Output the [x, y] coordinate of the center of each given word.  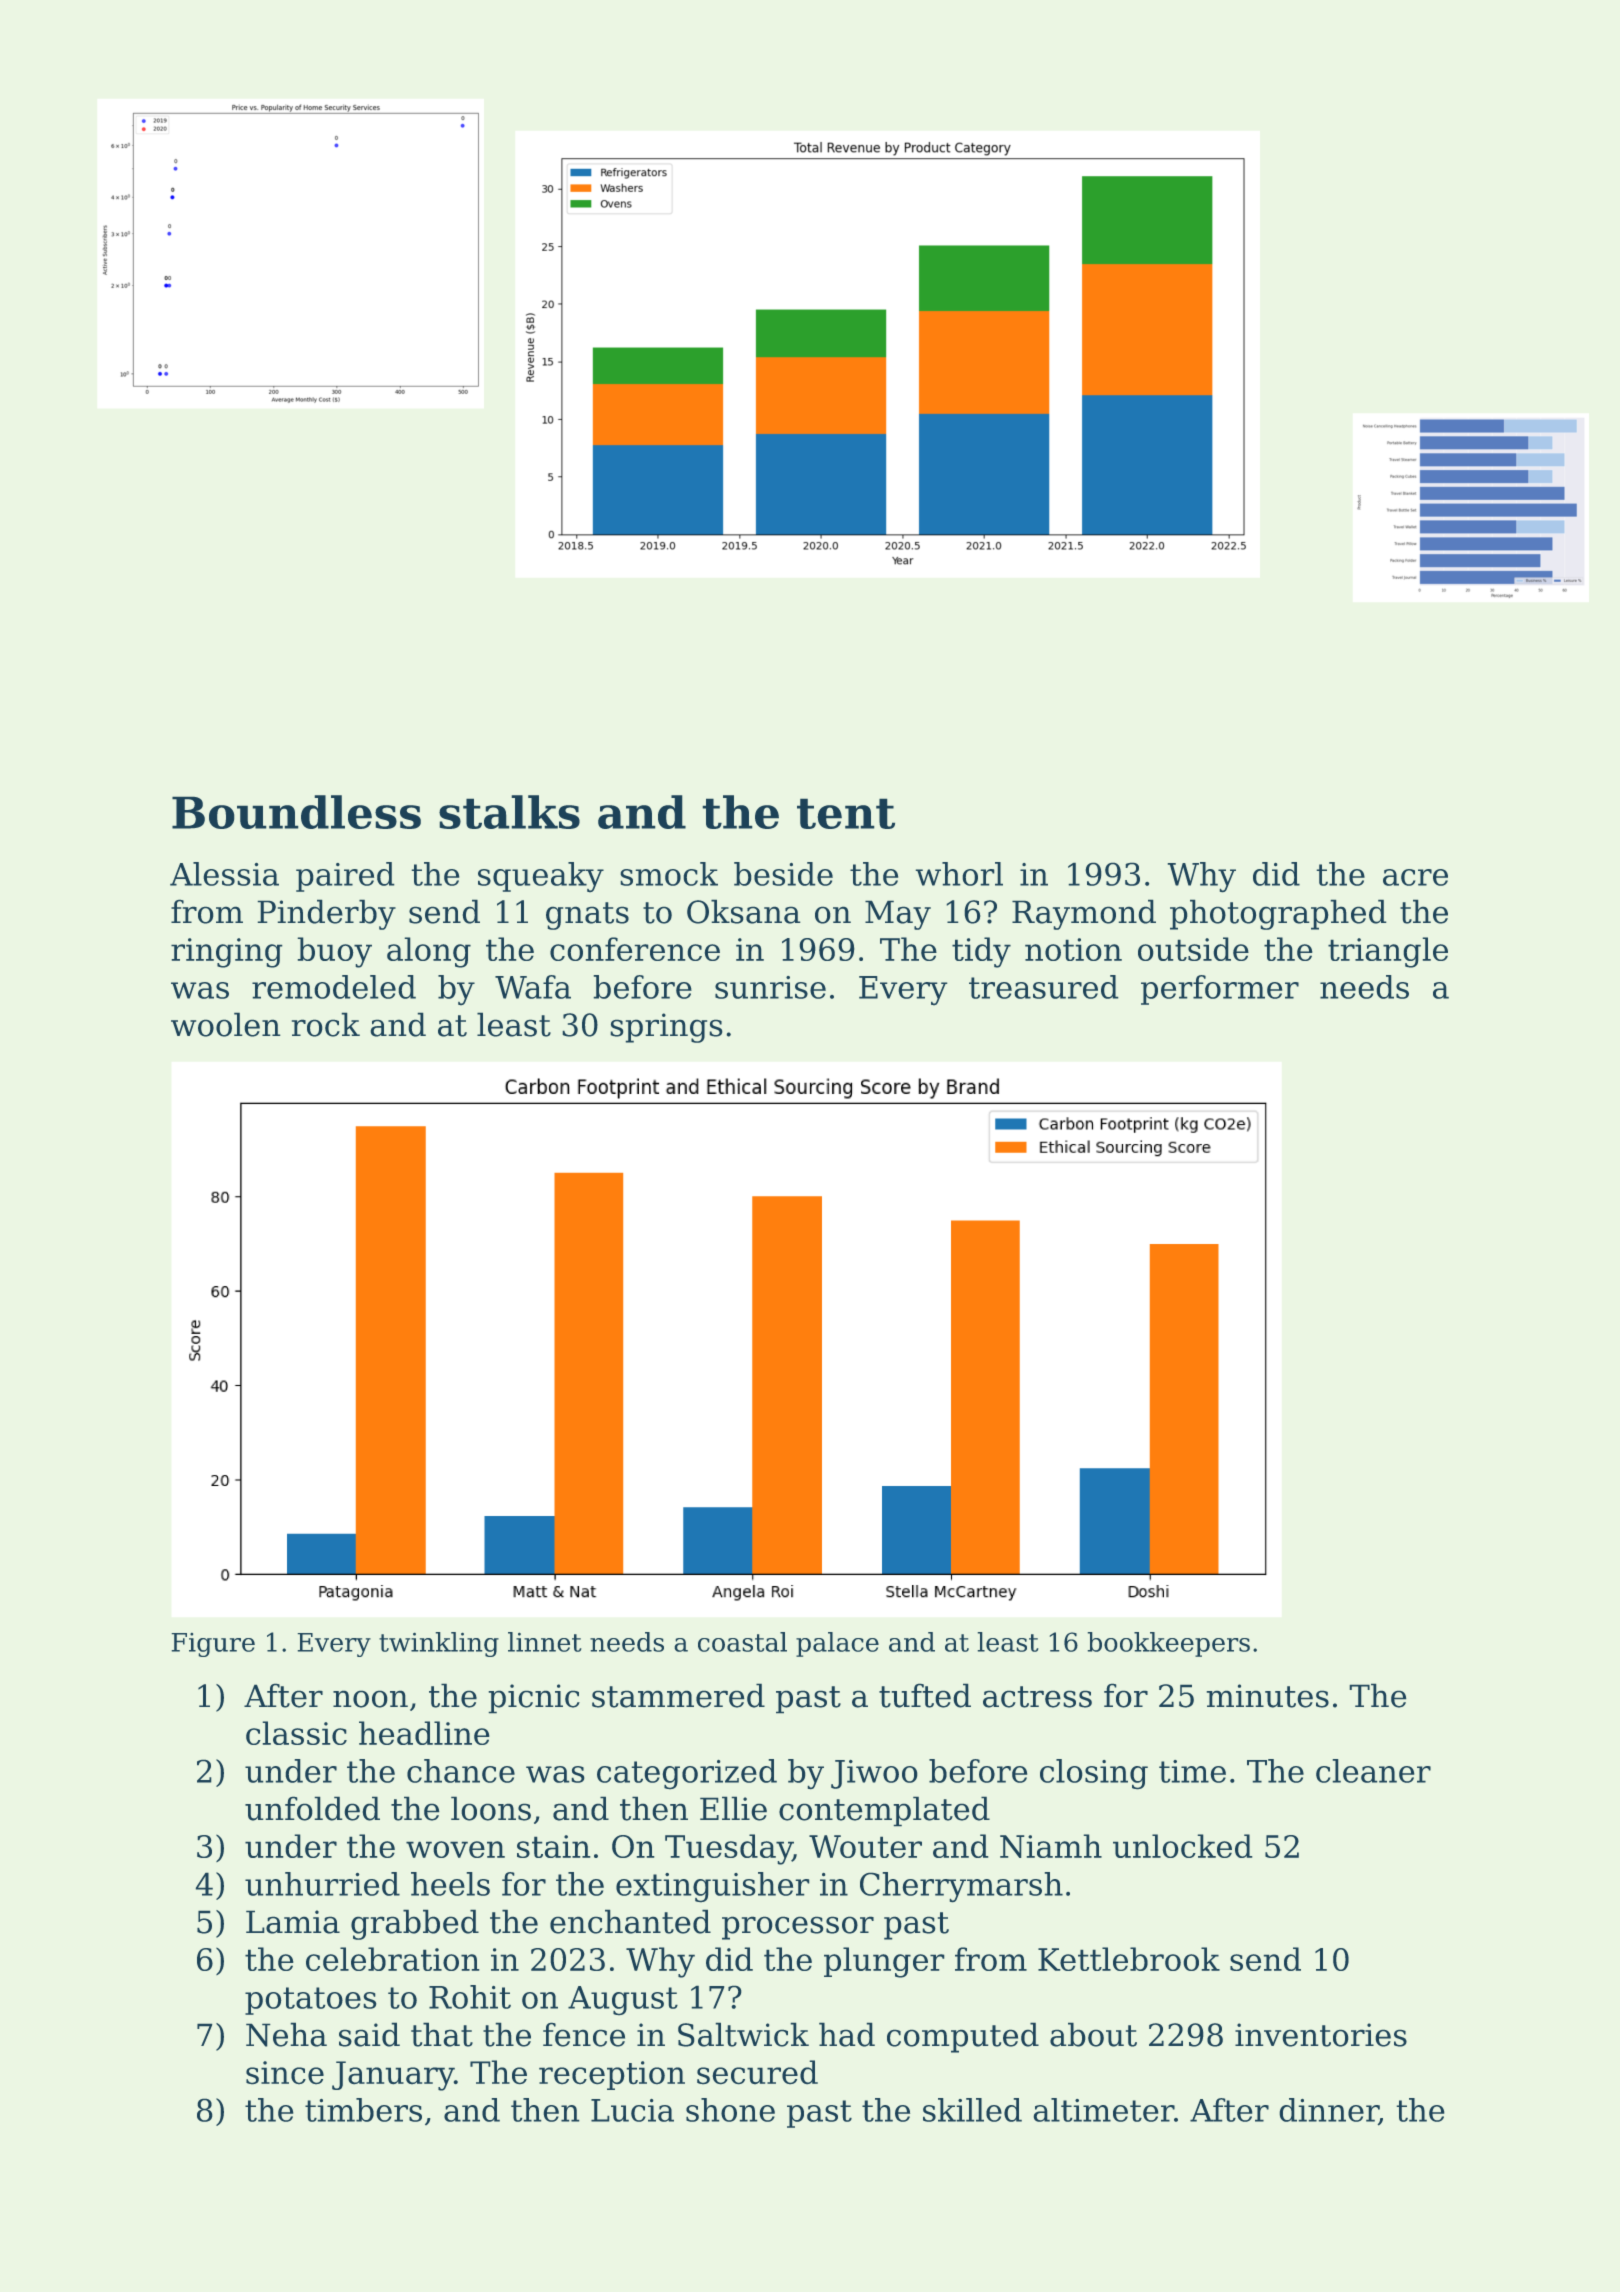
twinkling [439, 1644]
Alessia [224, 874]
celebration [393, 1959]
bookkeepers [1168, 1644]
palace [837, 1644]
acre [1415, 877]
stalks [509, 812]
